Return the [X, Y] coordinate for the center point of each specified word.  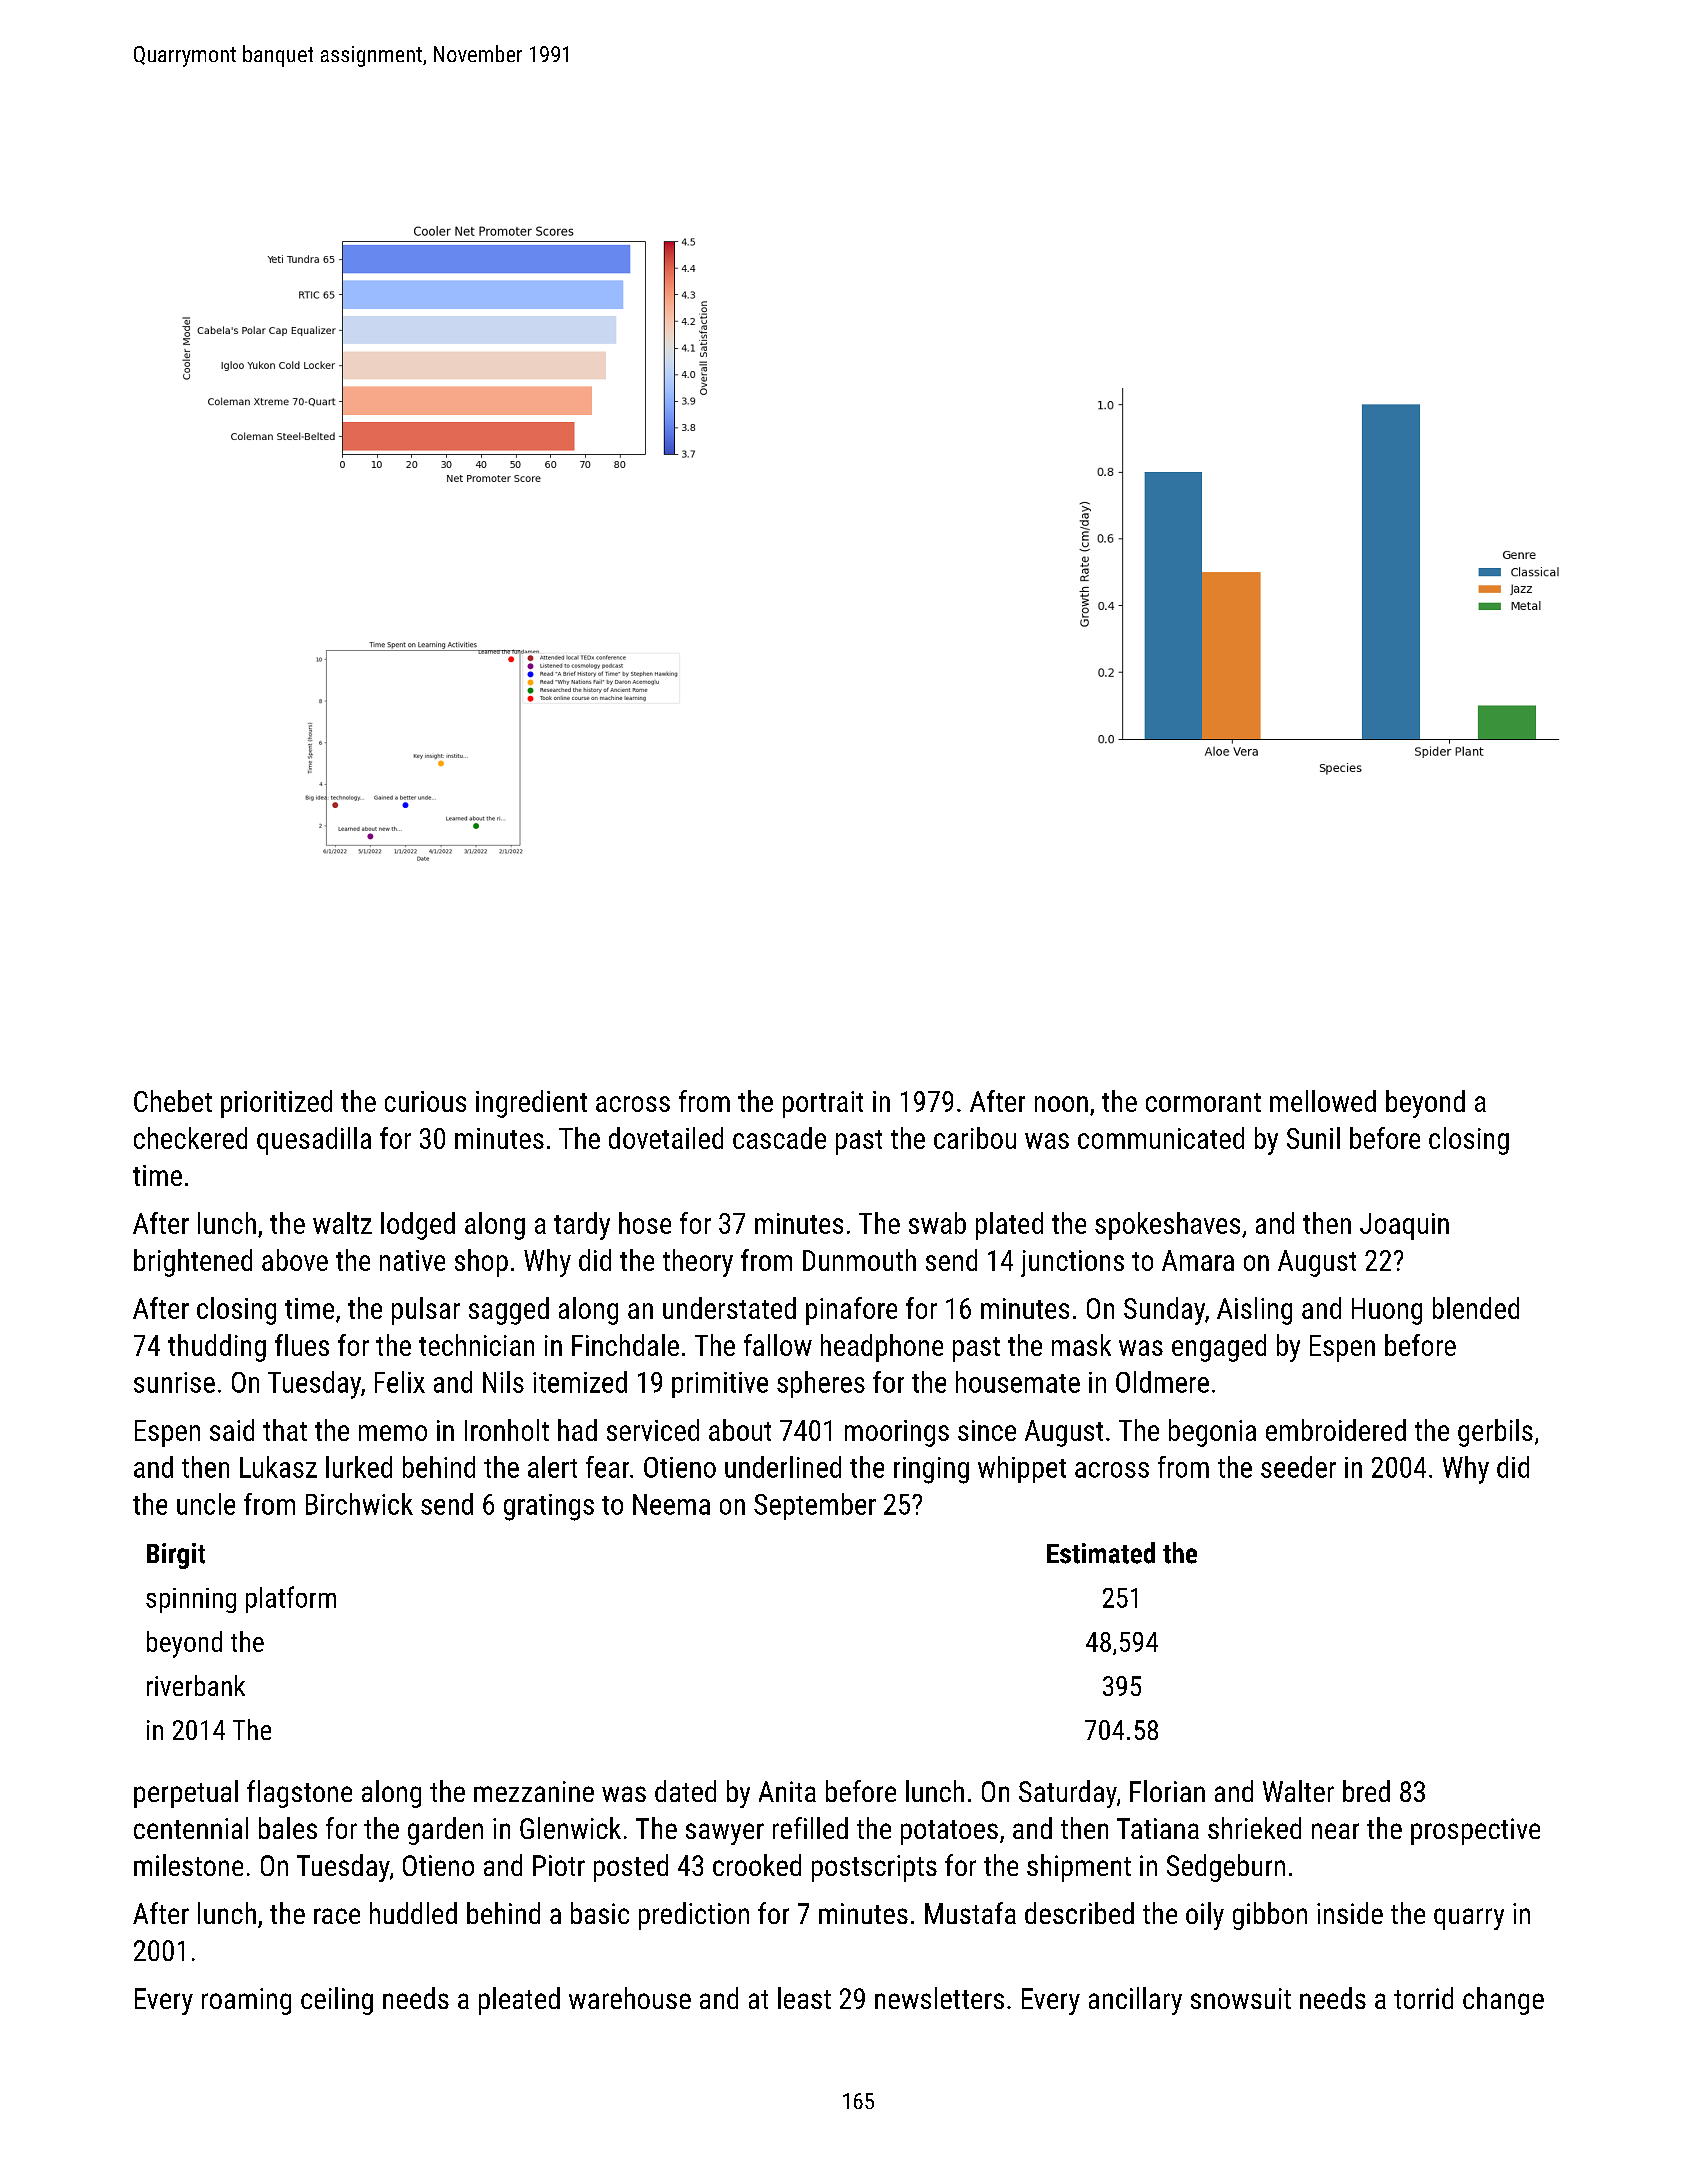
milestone [188, 1865]
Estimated [1101, 1553]
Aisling [1254, 1311]
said [232, 1430]
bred [1366, 1791]
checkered [190, 1138]
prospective [1475, 1831]
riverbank [196, 1685]
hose [645, 1223]
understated [729, 1308]
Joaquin [1404, 1226]
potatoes [949, 1832]
